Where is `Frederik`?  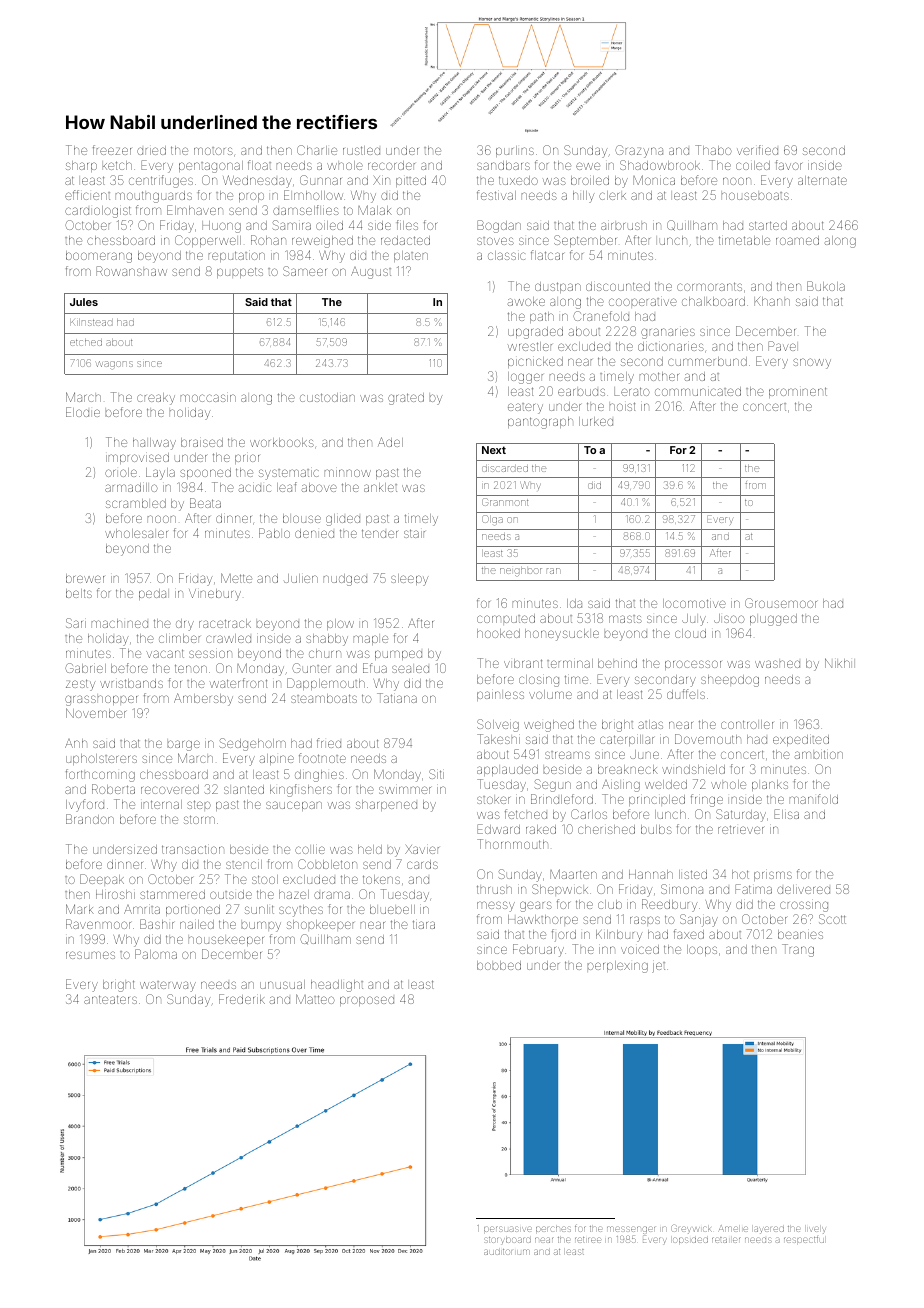 Frederik is located at coordinates (242, 999).
